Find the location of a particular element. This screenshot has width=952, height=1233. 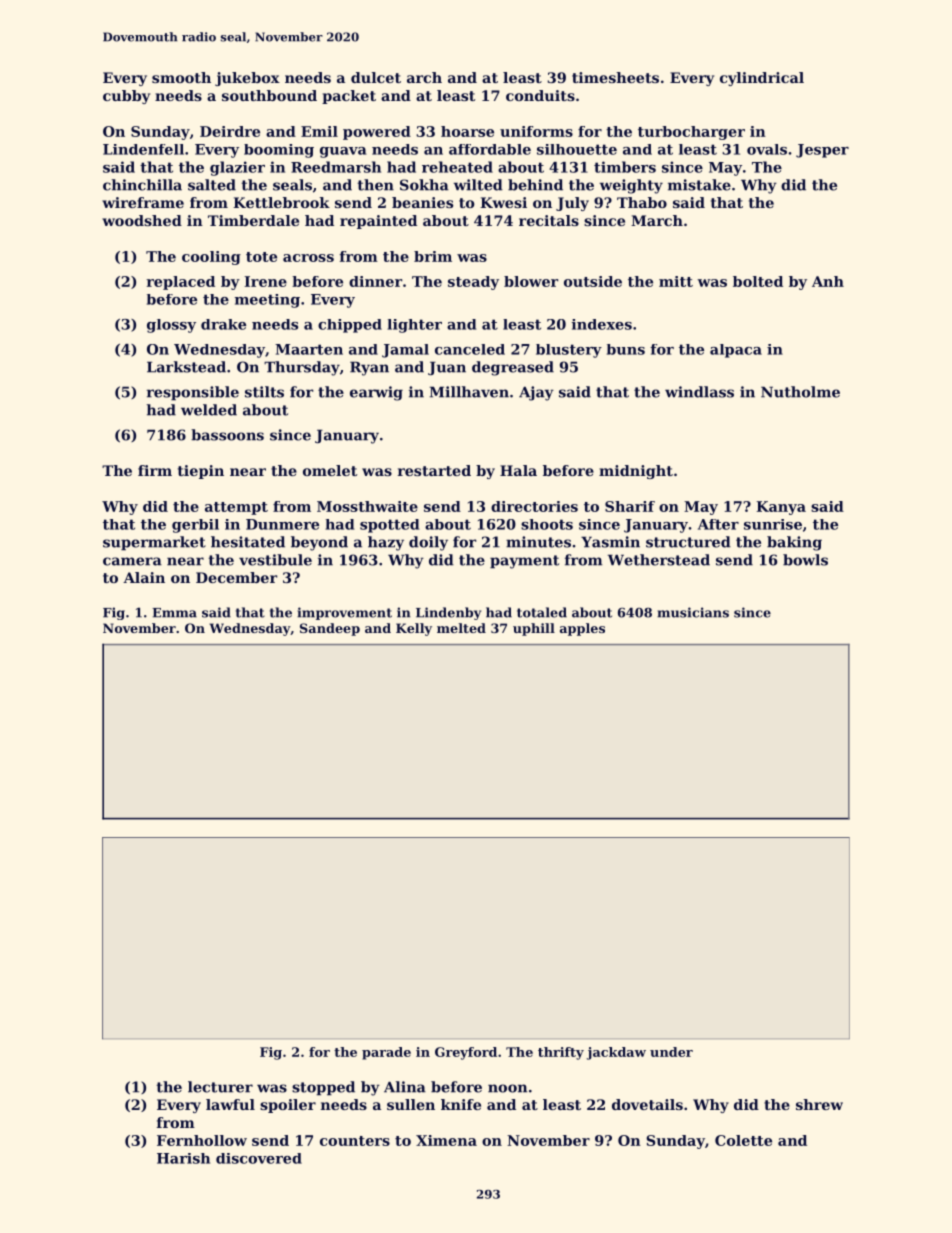

shoots is located at coordinates (547, 524).
